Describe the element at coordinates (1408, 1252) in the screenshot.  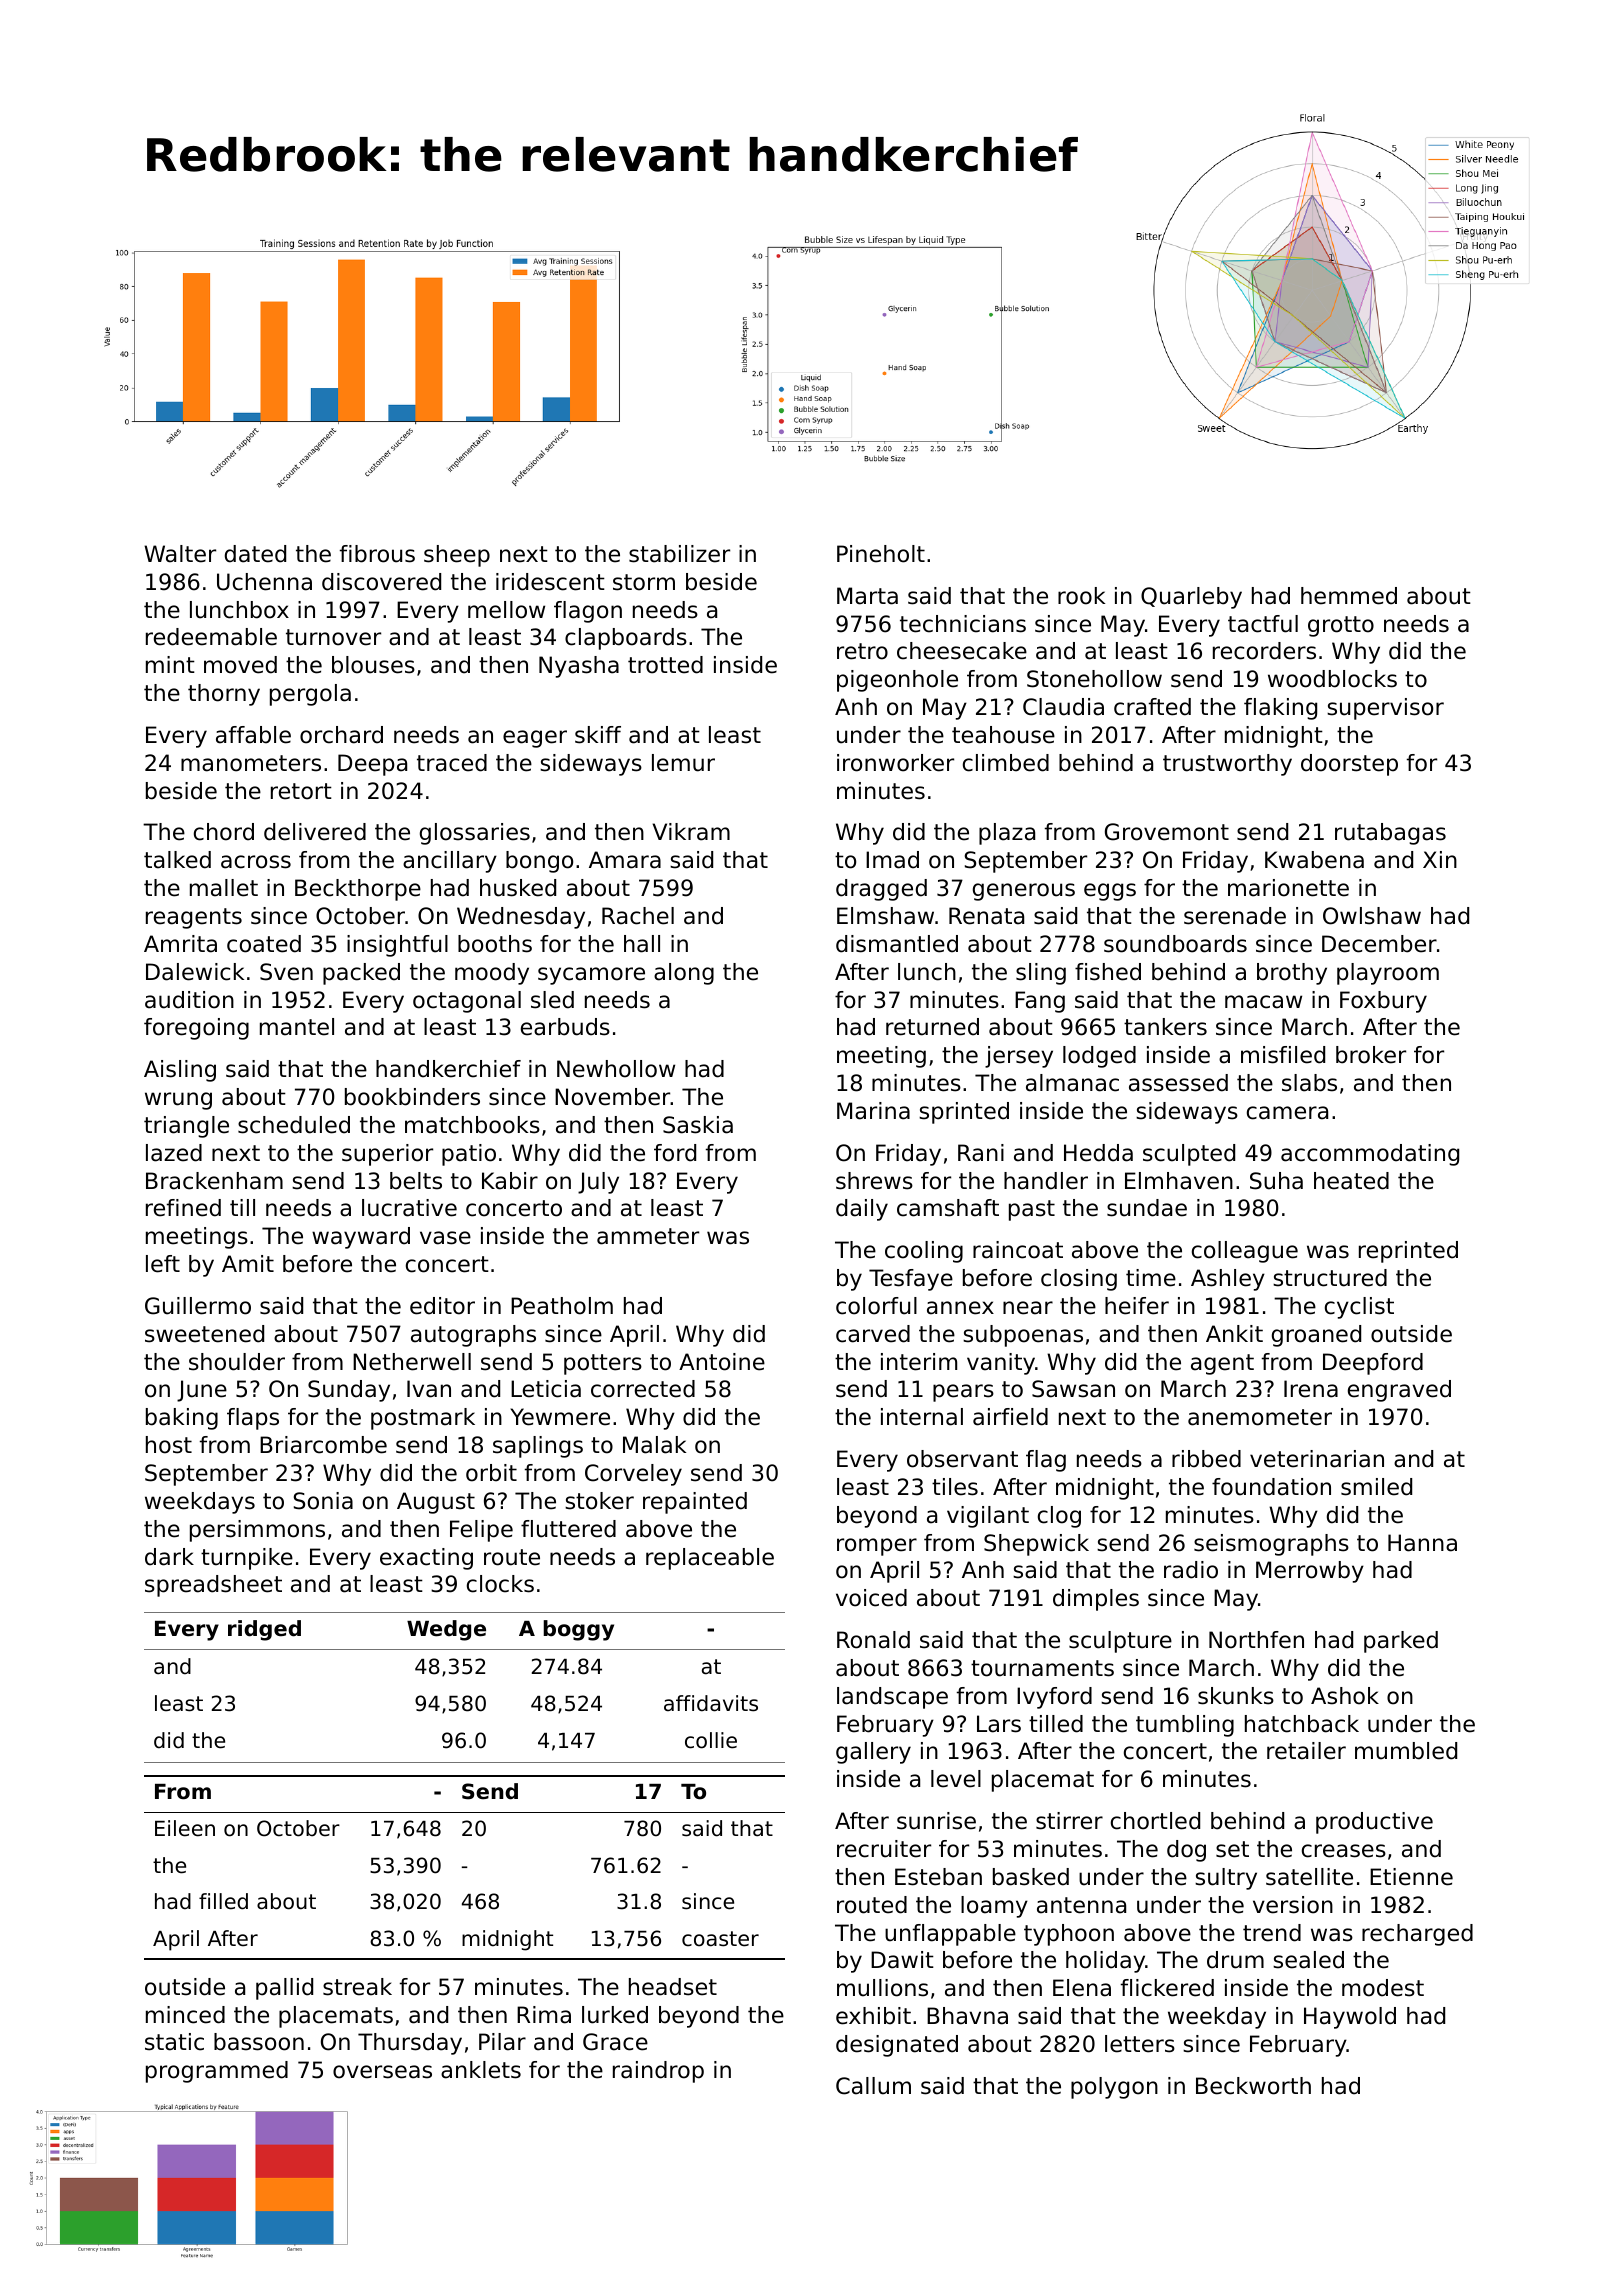
I see `reprinted` at that location.
